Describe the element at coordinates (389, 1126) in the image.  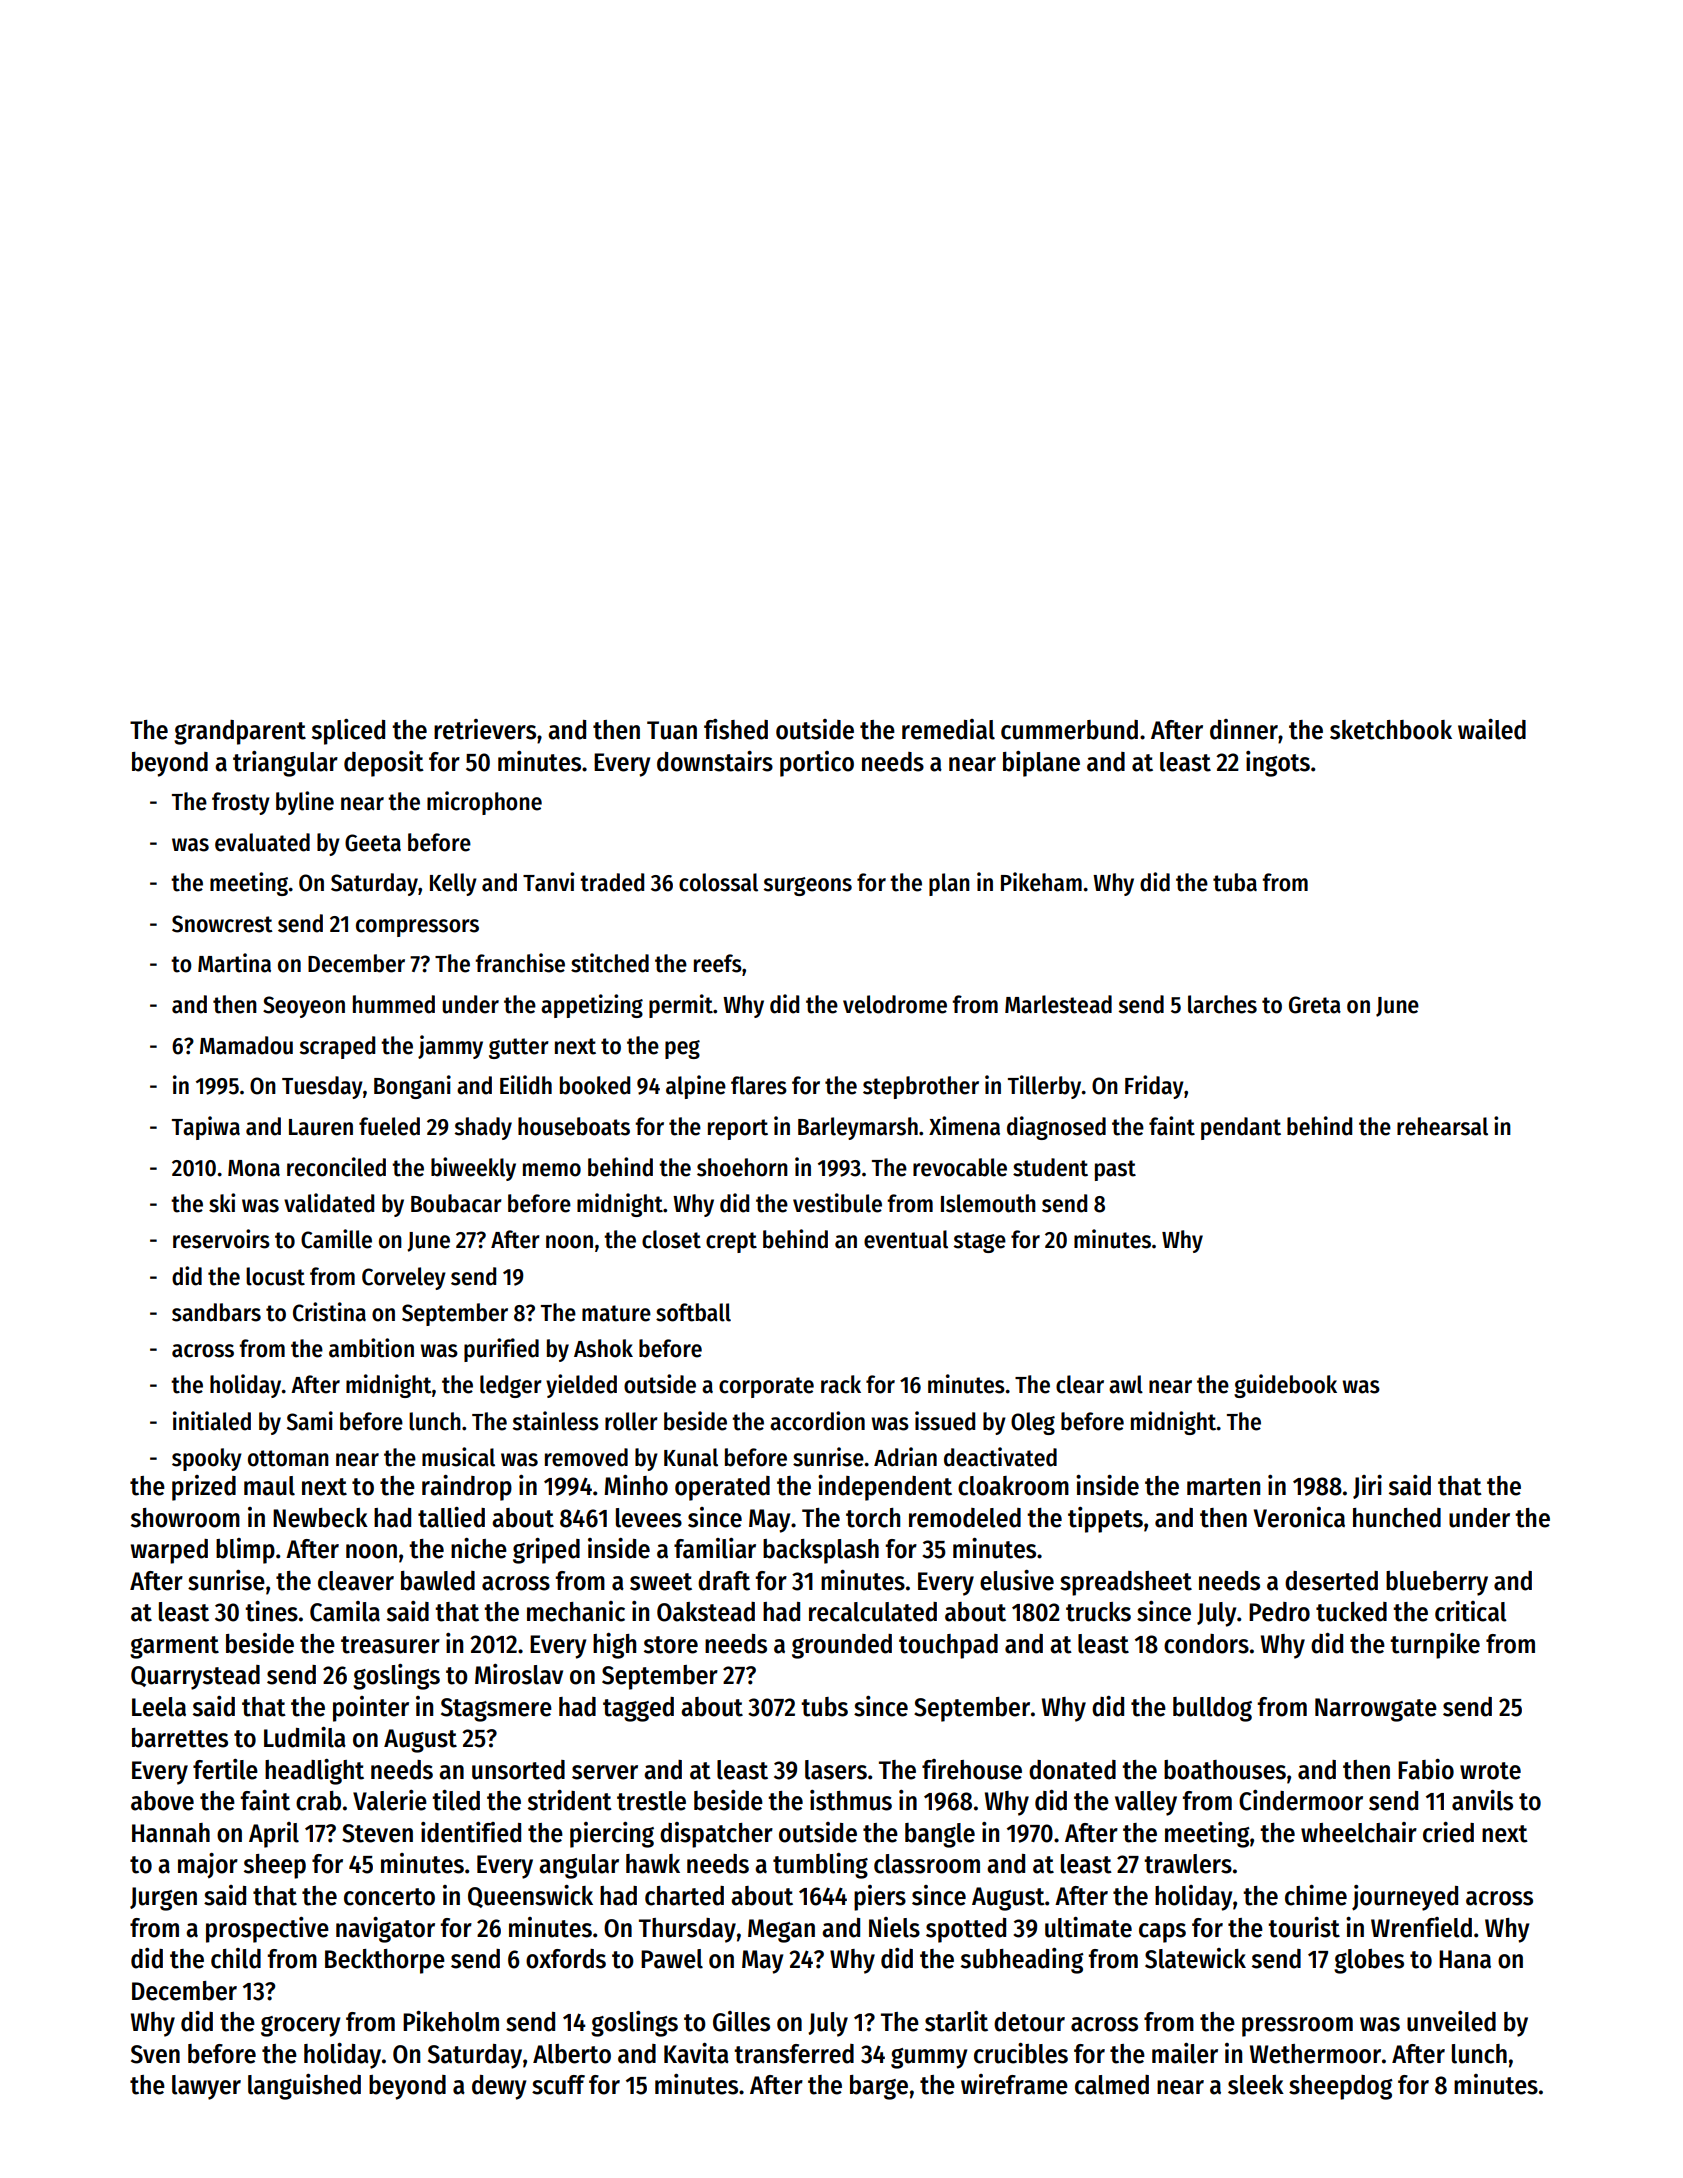
I see `fueled` at that location.
